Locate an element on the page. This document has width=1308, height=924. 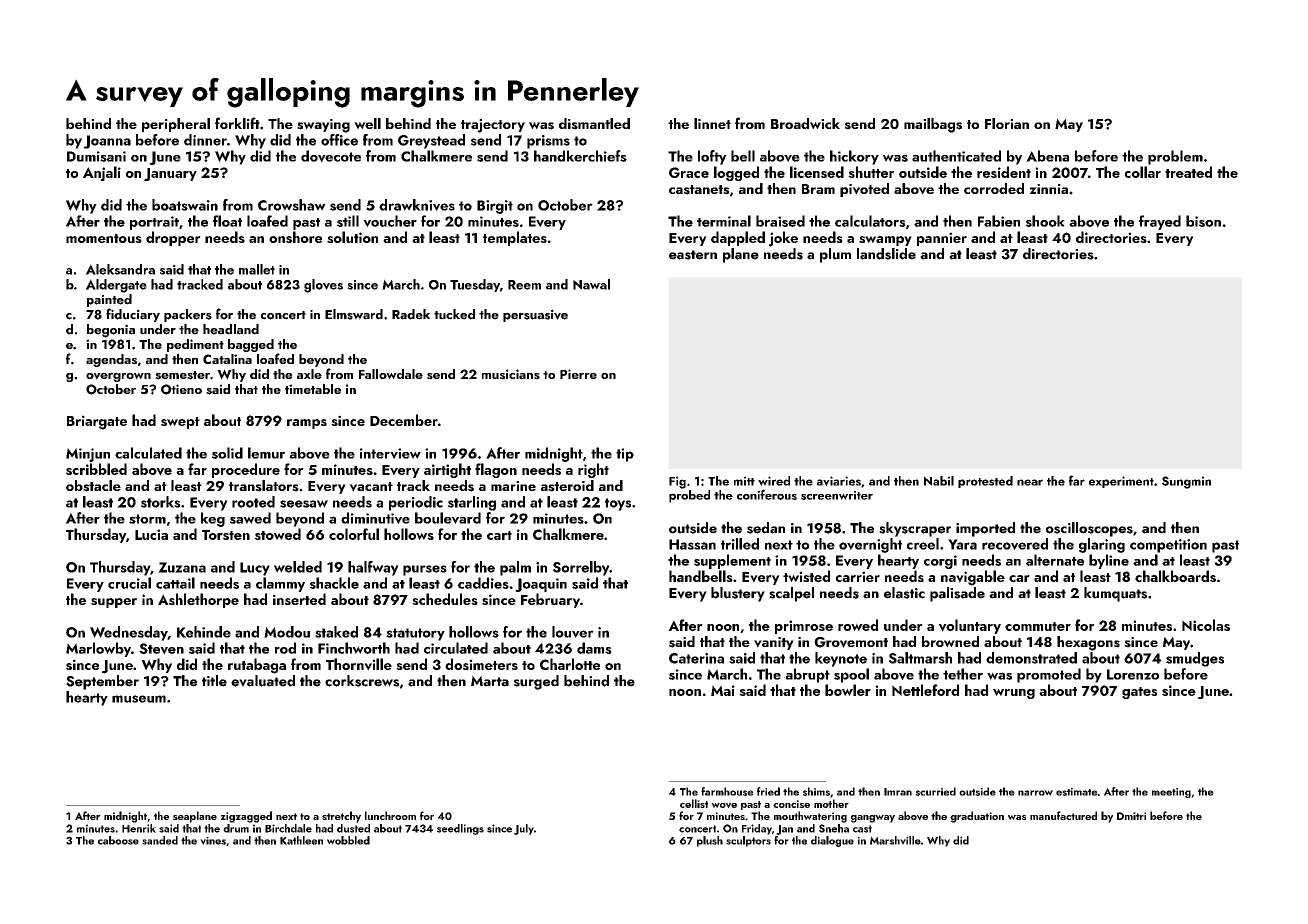
farmhouse is located at coordinates (727, 791).
